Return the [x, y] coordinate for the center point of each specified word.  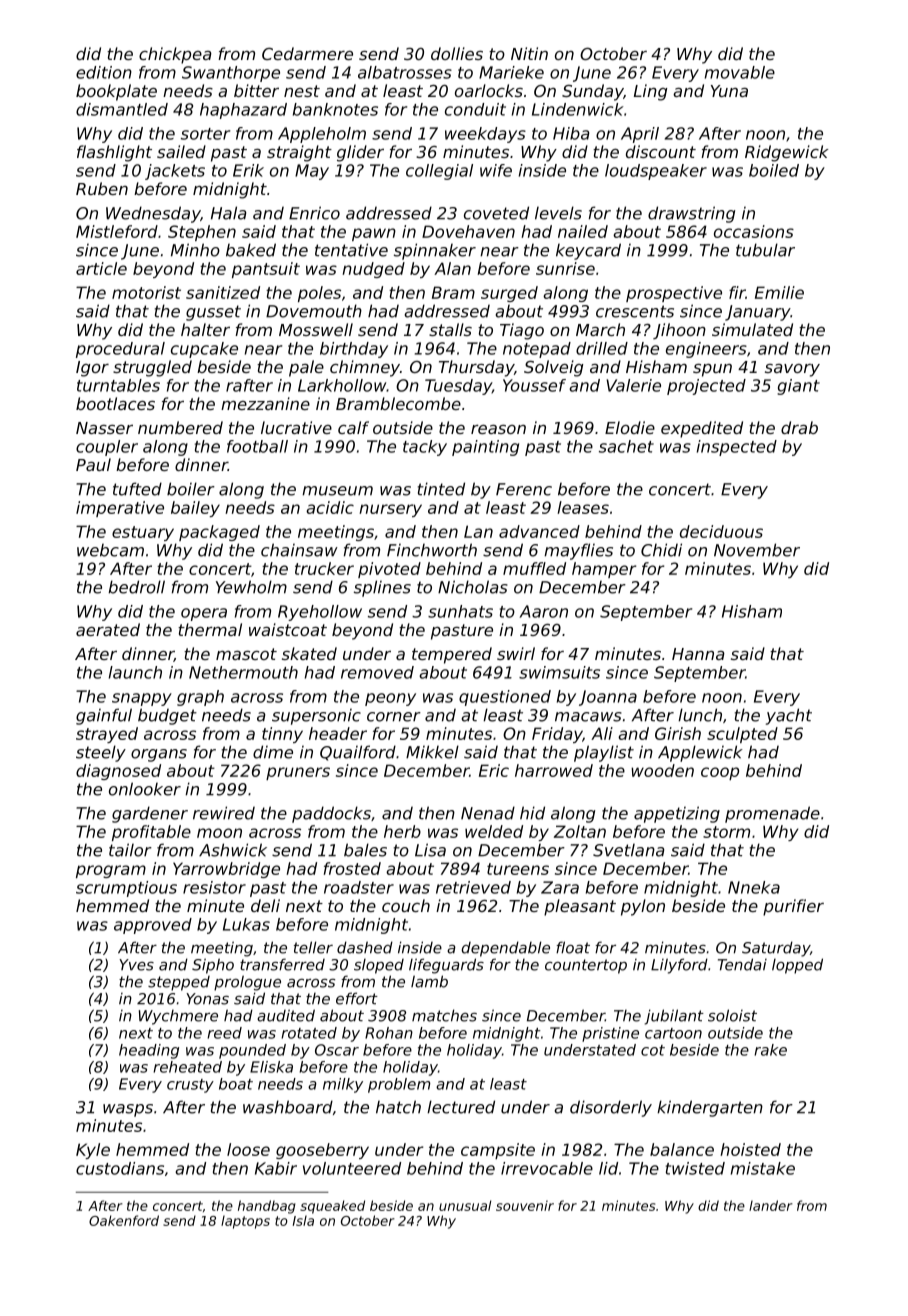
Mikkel [432, 752]
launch [135, 672]
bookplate [116, 92]
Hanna [698, 654]
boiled [774, 170]
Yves [136, 965]
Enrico [314, 213]
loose [248, 1149]
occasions [754, 231]
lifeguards [446, 966]
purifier [793, 907]
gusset [213, 313]
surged [509, 294]
